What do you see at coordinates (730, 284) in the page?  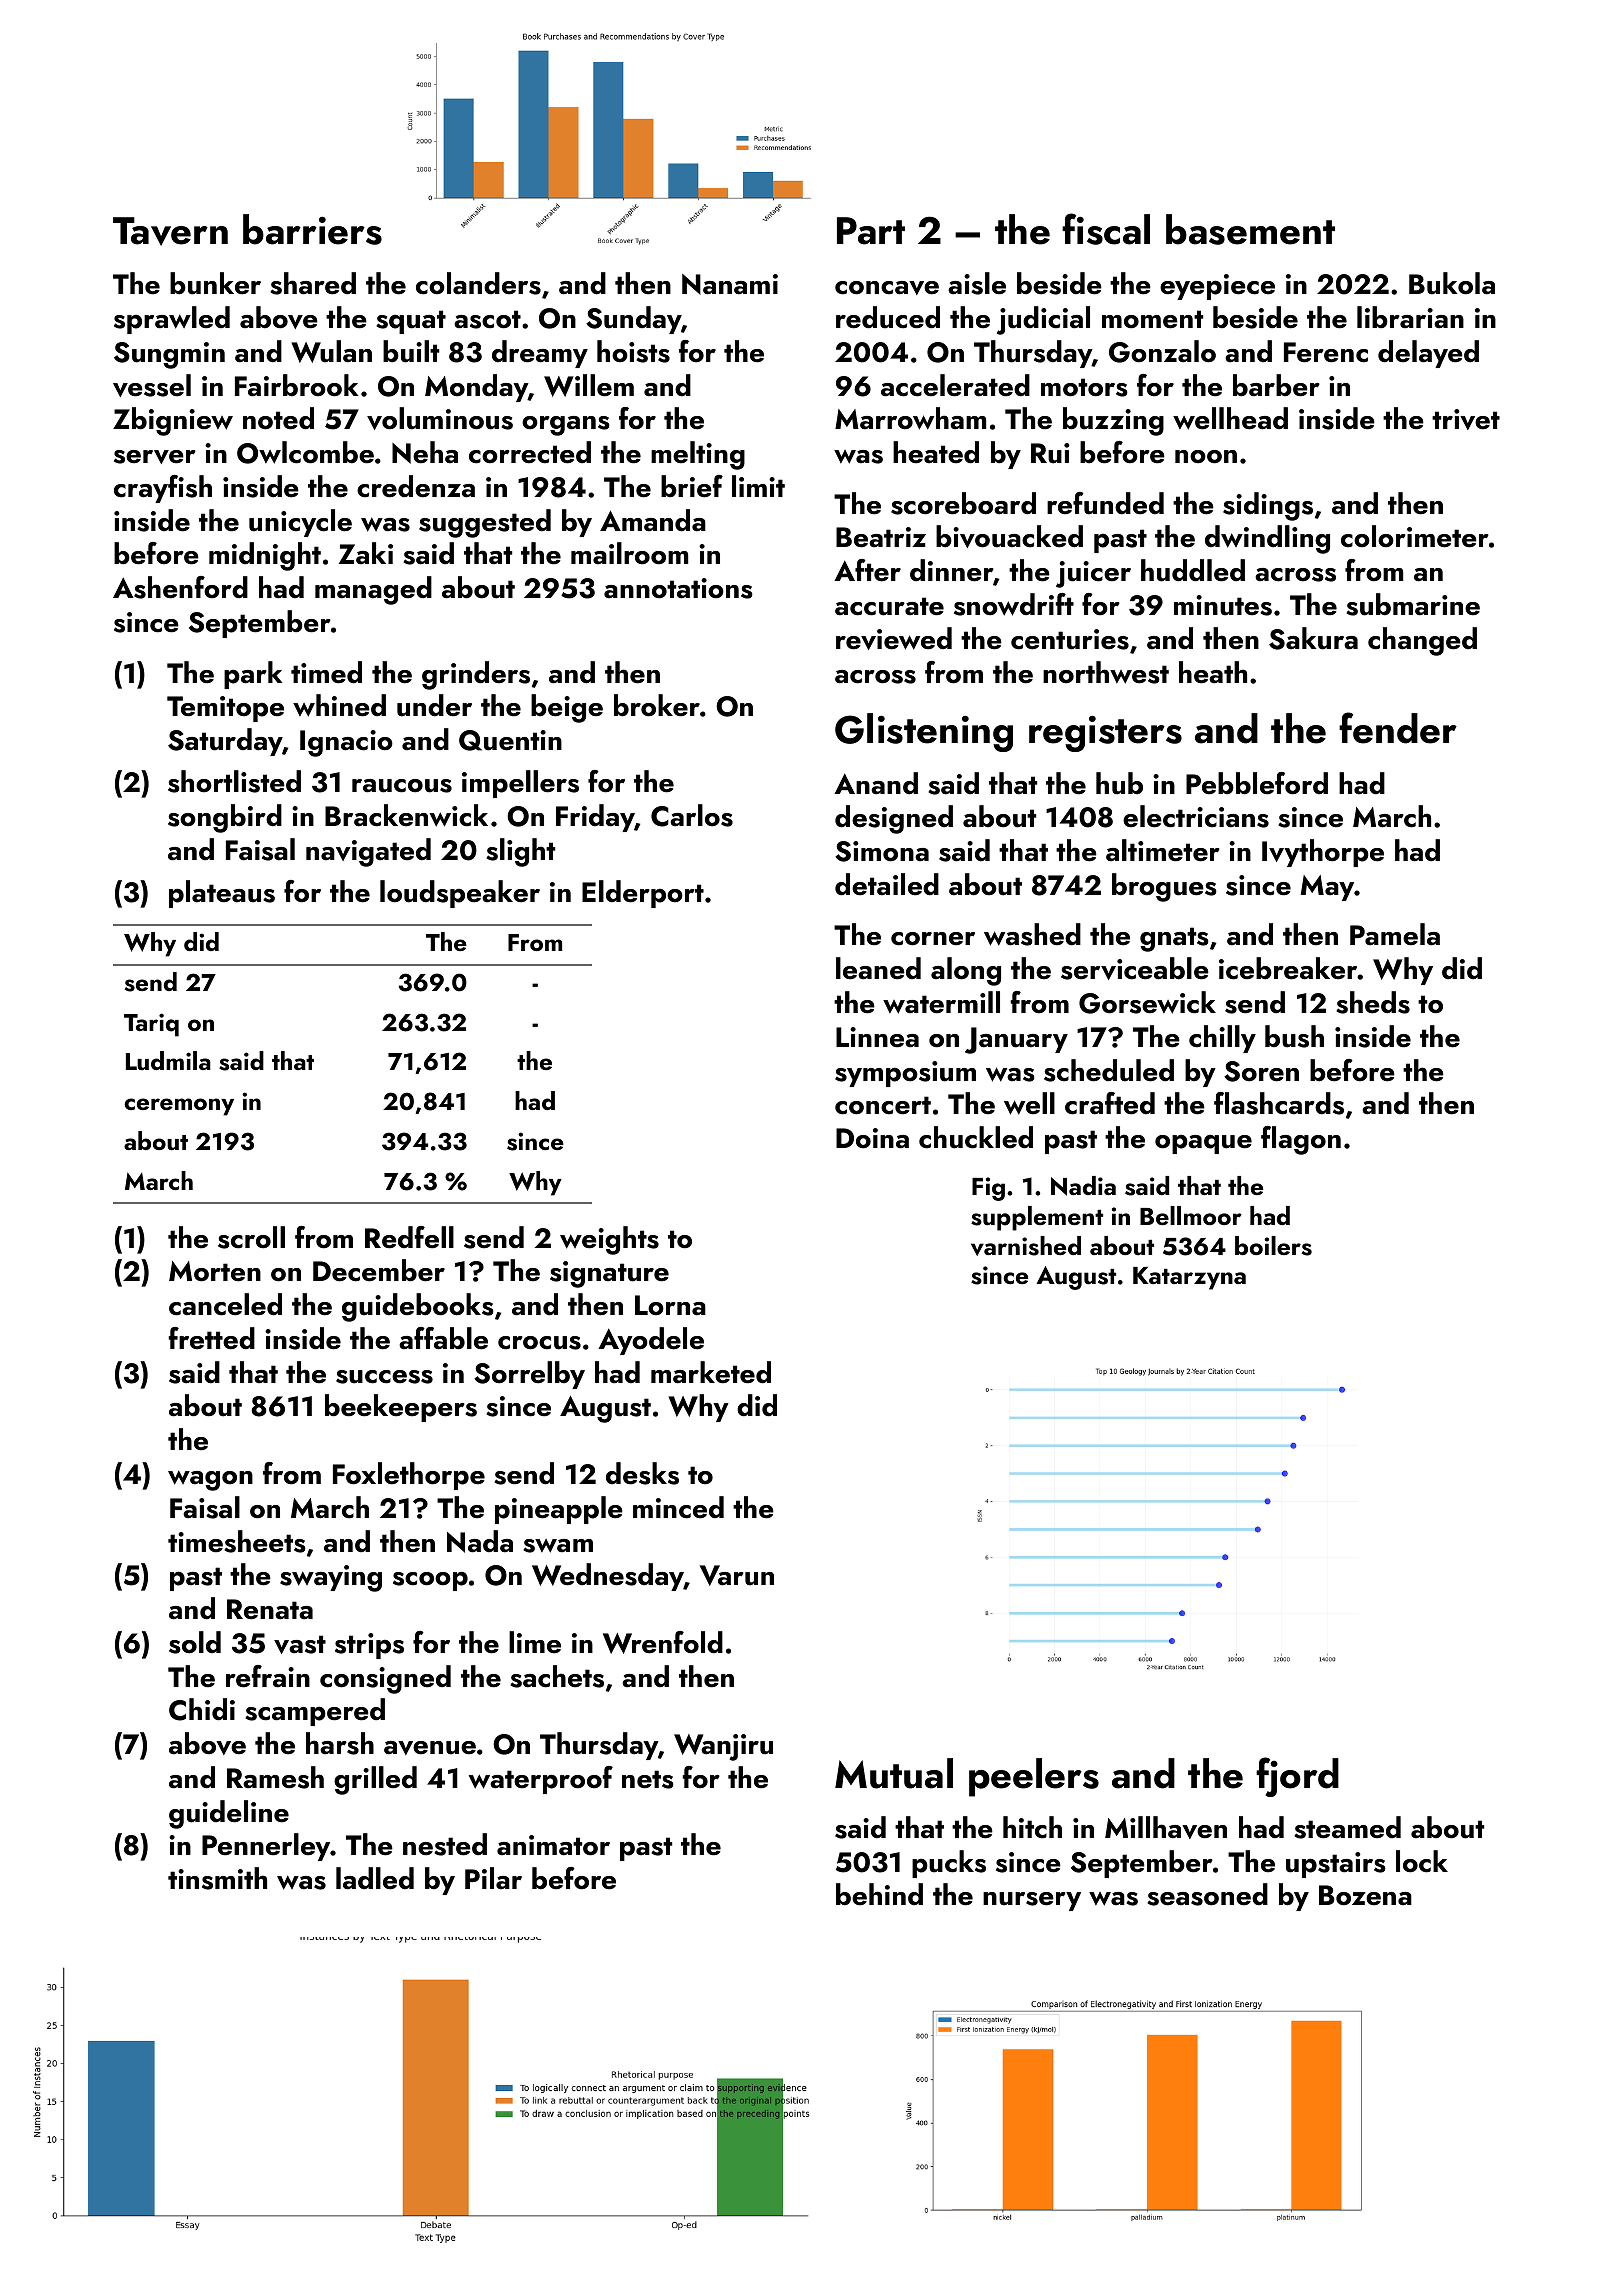 I see `Nanami` at bounding box center [730, 284].
